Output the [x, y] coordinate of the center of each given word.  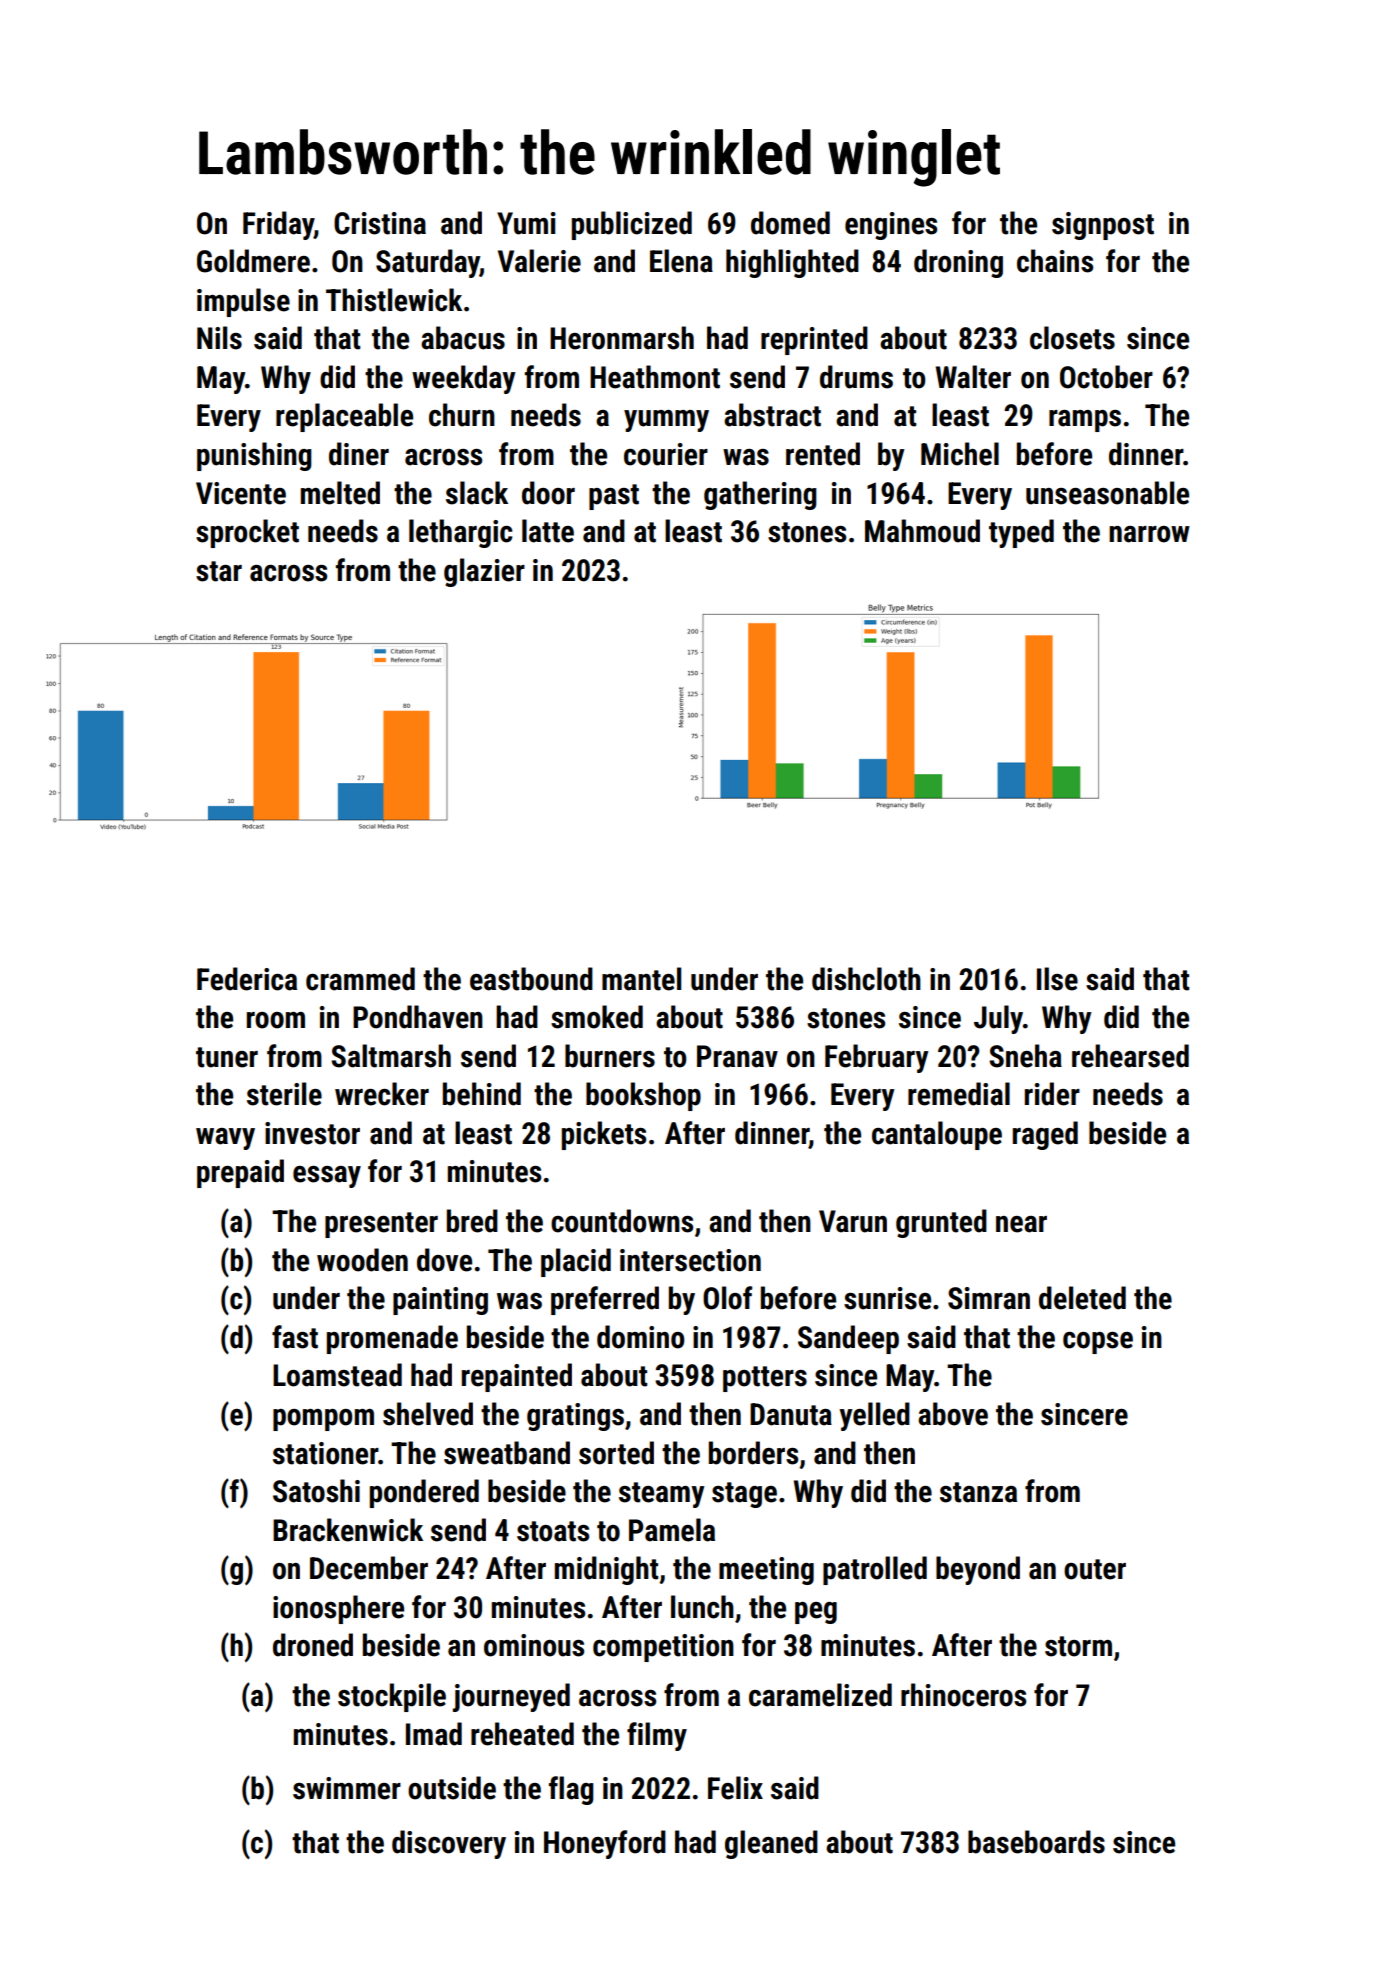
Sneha [1025, 1056]
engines [891, 226]
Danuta [791, 1414]
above [953, 1414]
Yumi [526, 223]
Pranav [737, 1056]
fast [295, 1337]
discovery [449, 1844]
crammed [360, 979]
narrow [1149, 534]
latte [548, 531]
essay [327, 1177]
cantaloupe [937, 1135]
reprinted [814, 340]
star [219, 571]
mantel [641, 979]
